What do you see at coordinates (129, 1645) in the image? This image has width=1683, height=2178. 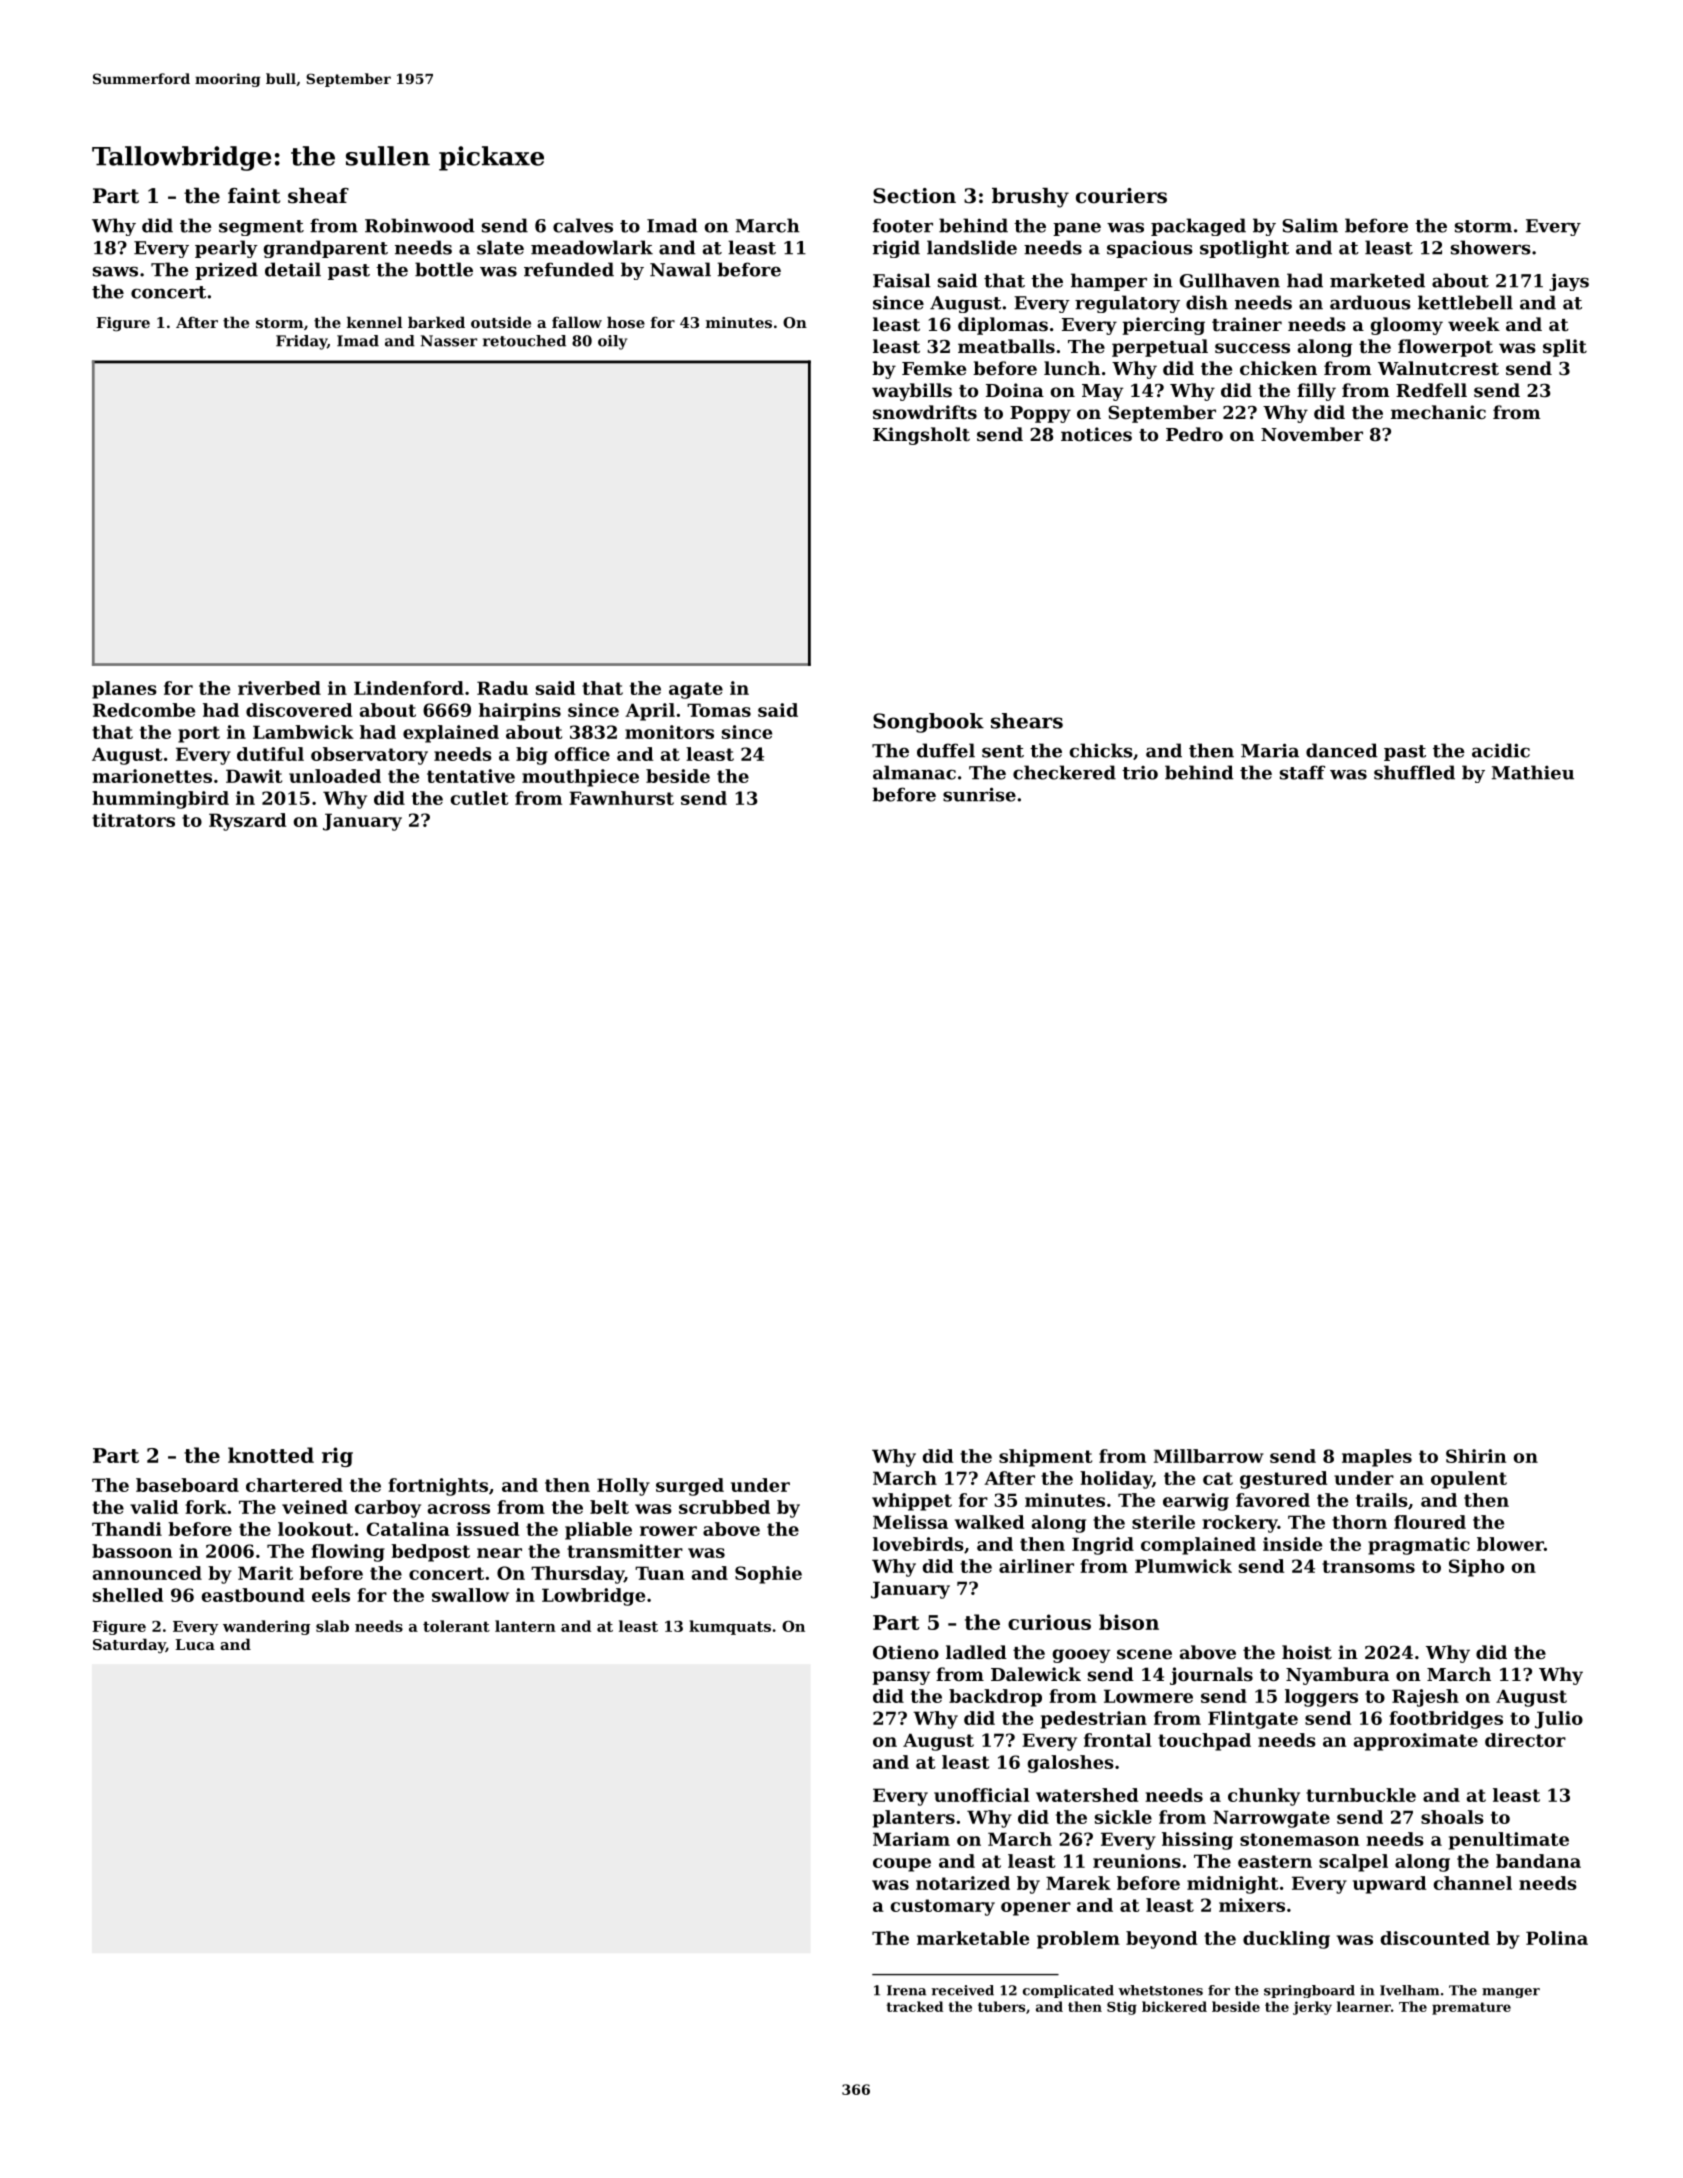 I see `Saturday` at bounding box center [129, 1645].
